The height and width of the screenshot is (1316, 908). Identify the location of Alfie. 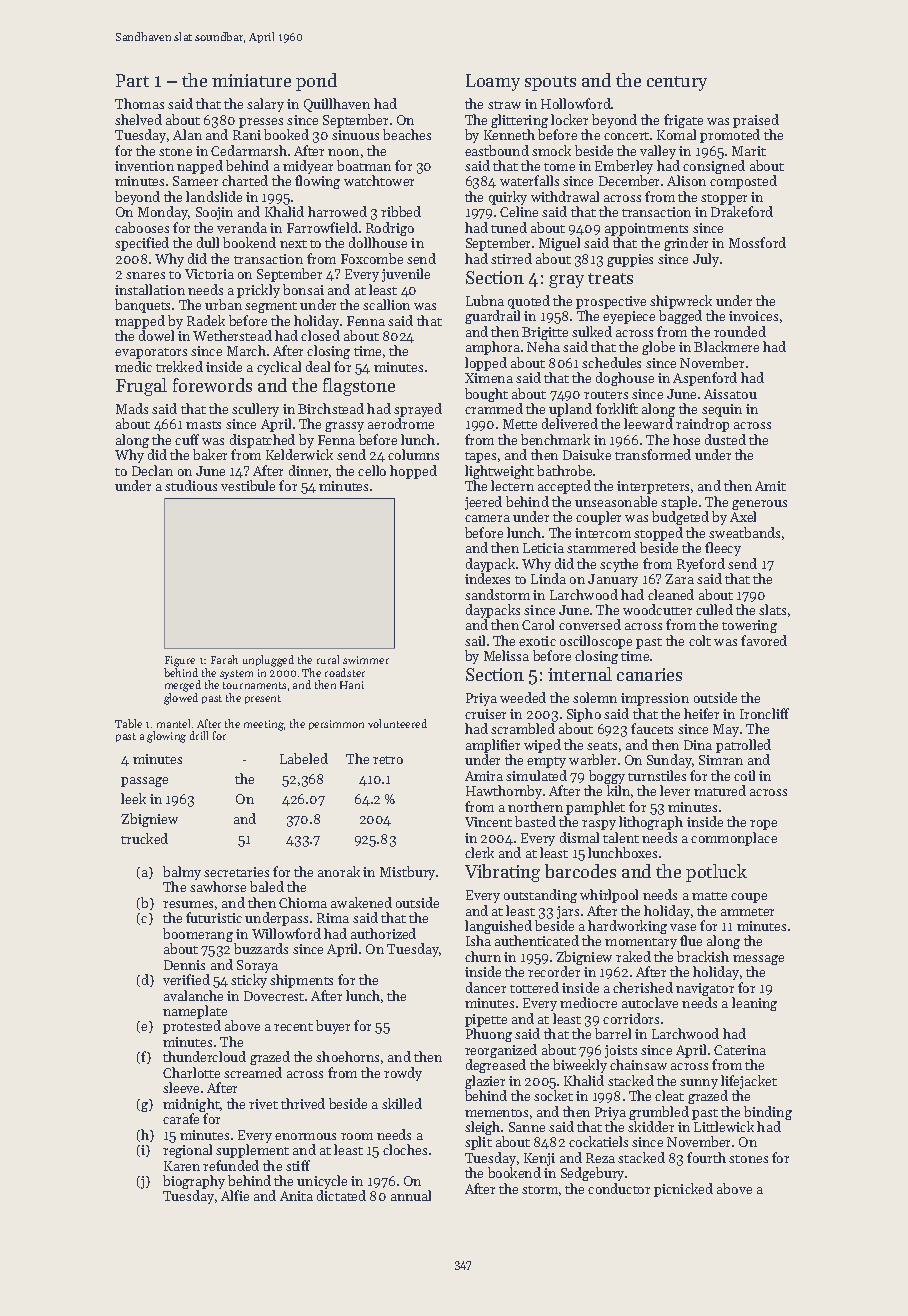
(235, 1195).
